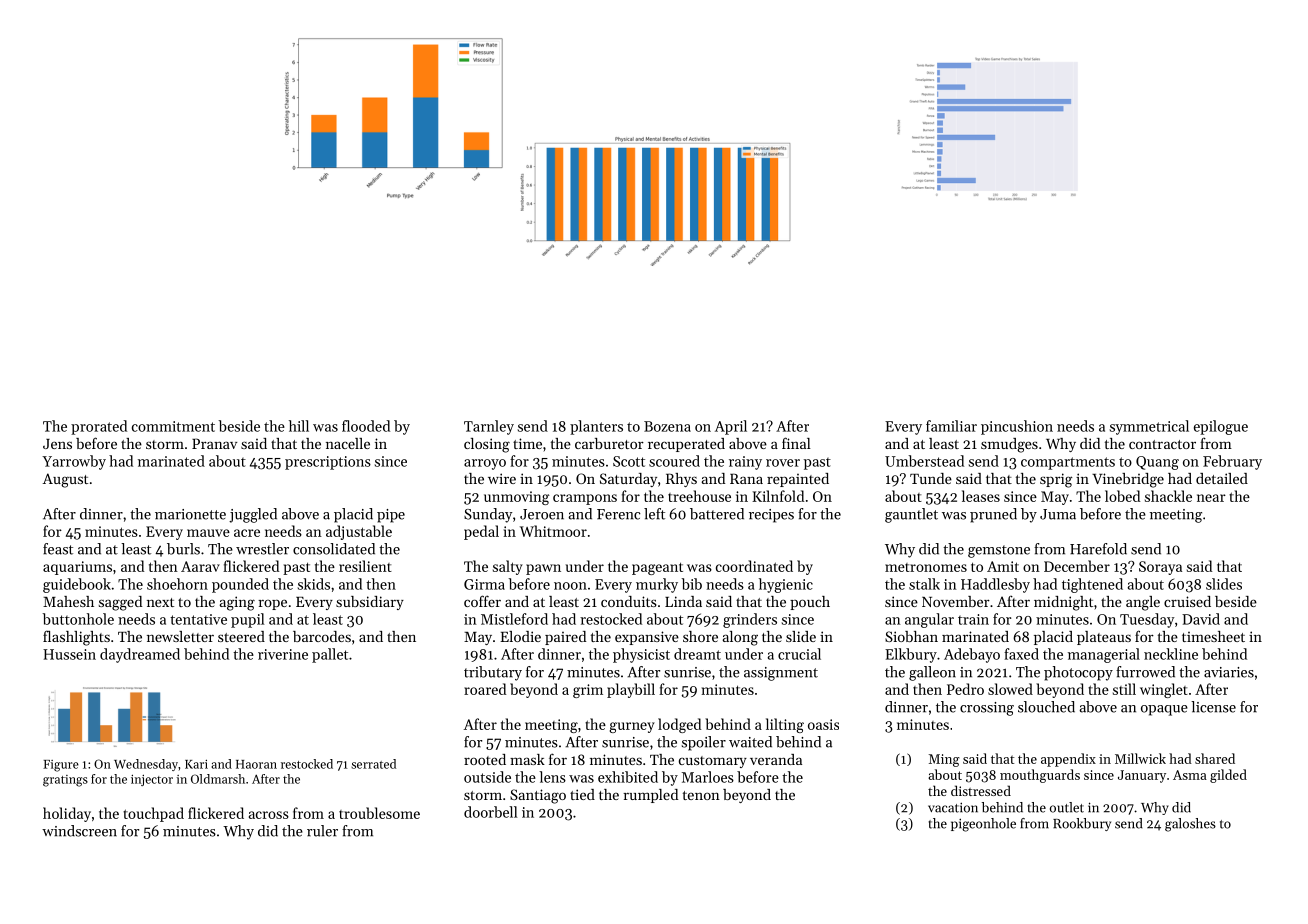 This document has height=924, width=1308. Describe the element at coordinates (1017, 427) in the document. I see `pincushion` at that location.
